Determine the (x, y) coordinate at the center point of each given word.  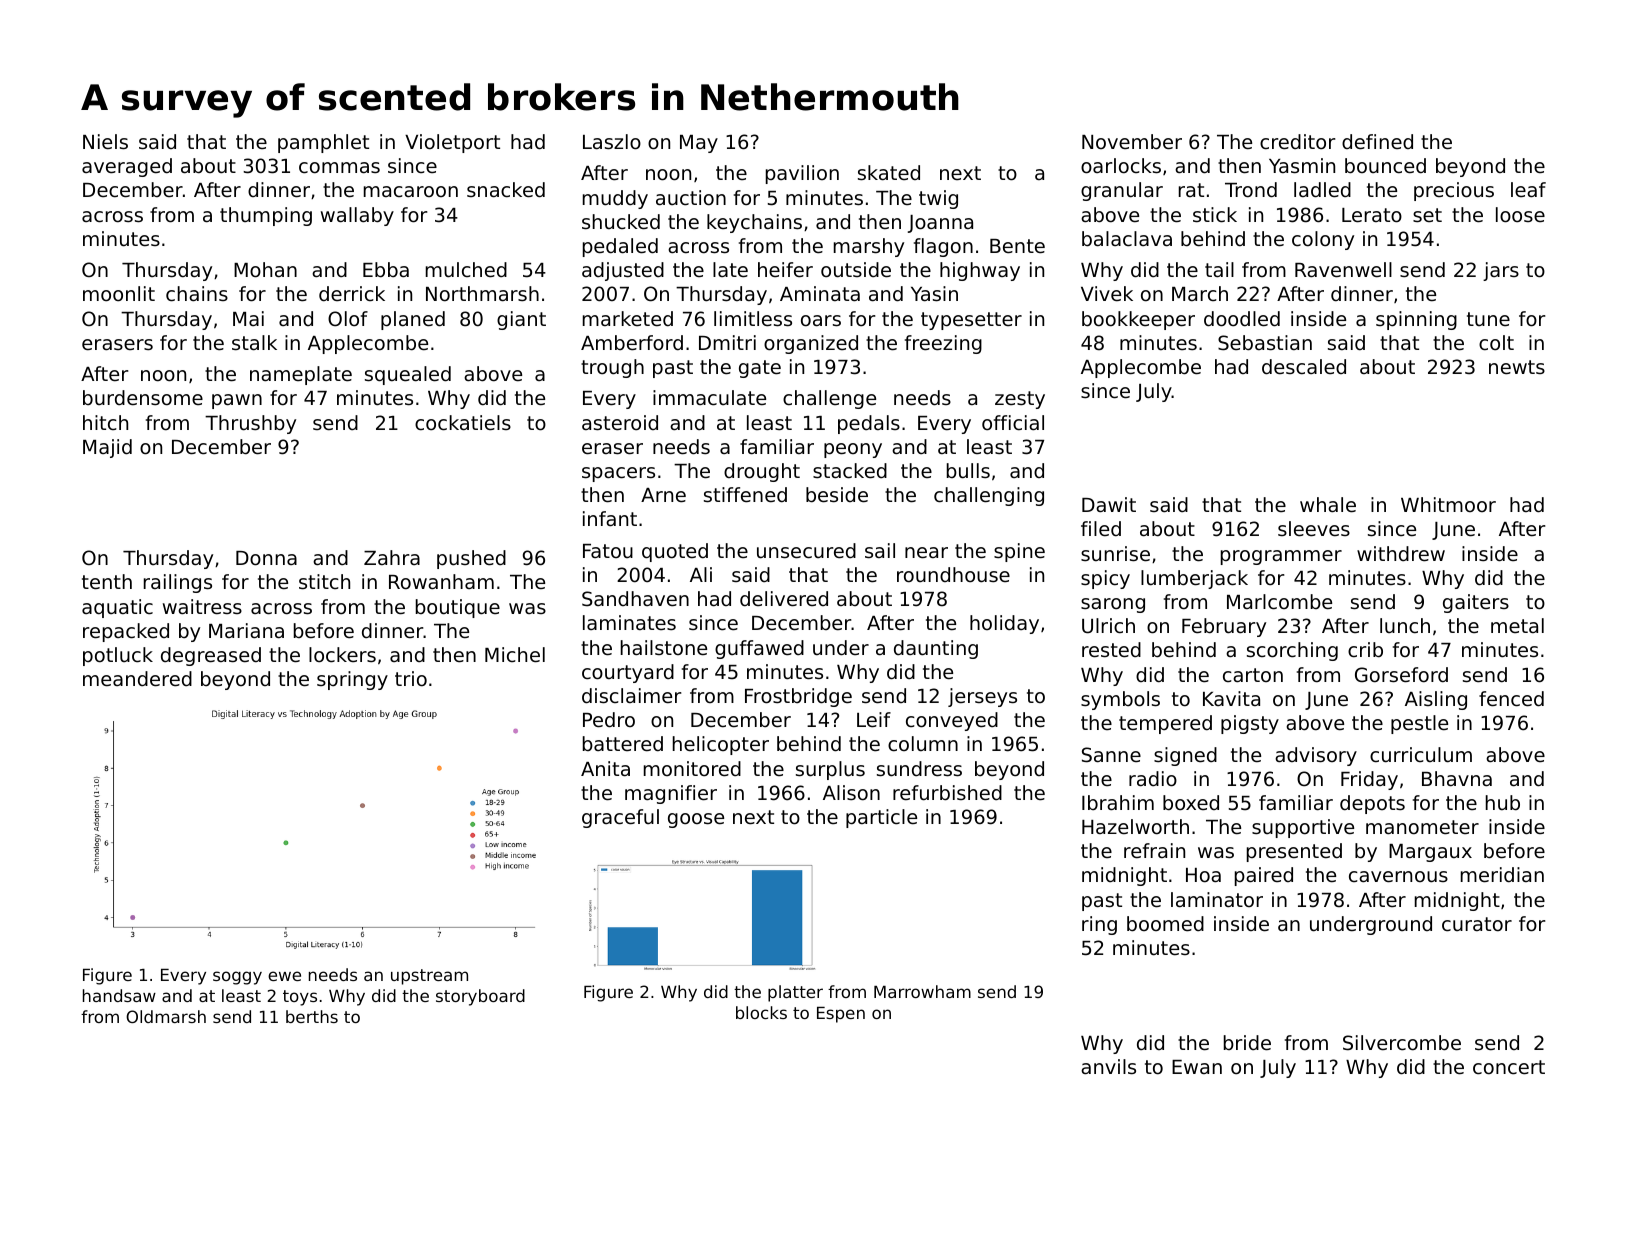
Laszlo (612, 142)
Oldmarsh (166, 1016)
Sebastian (1265, 343)
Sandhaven (635, 599)
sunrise (1115, 554)
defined (1377, 142)
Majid (107, 448)
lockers (342, 655)
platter (795, 993)
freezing (943, 344)
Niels (105, 142)
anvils (1108, 1066)
